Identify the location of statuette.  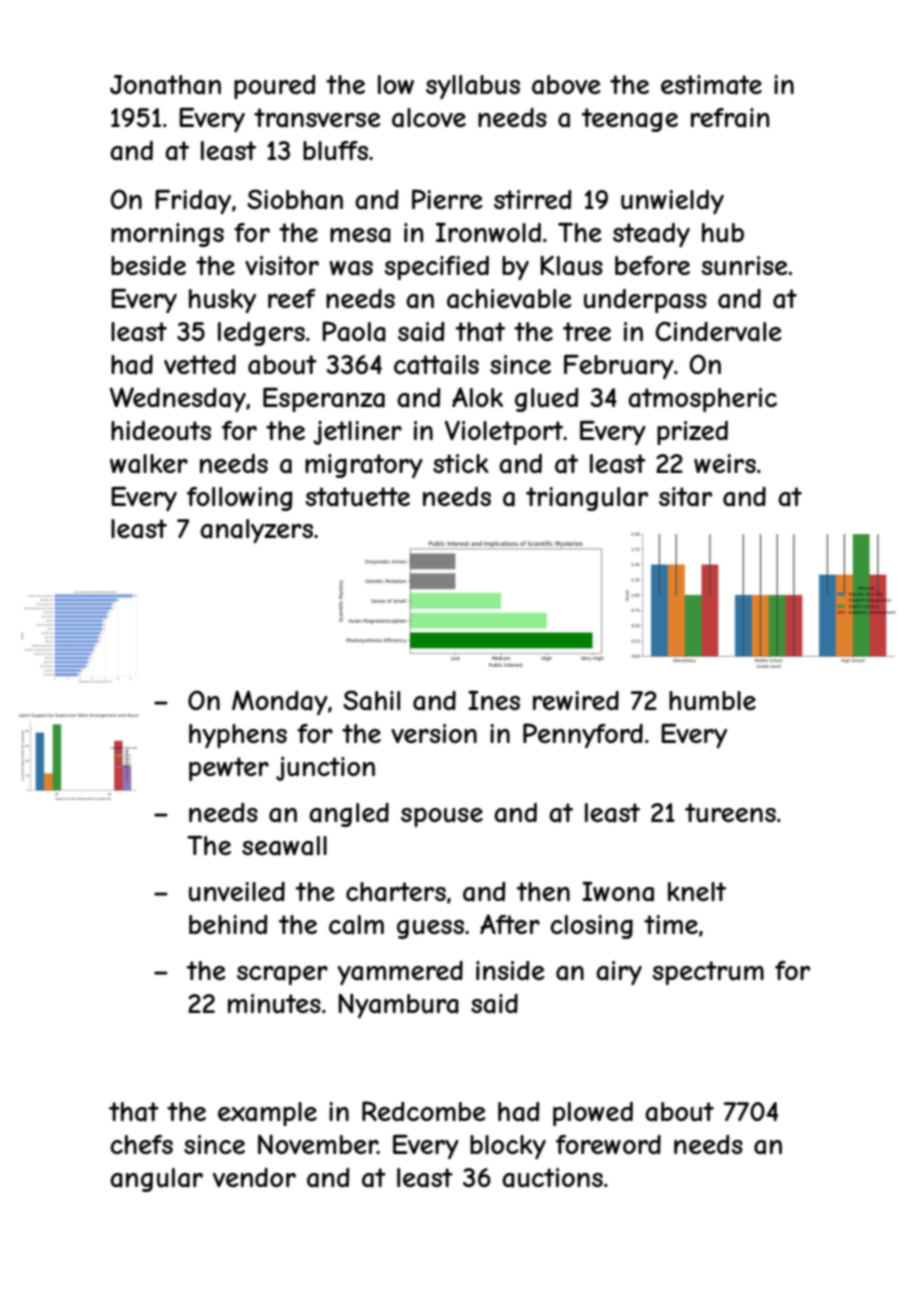
(357, 497).
